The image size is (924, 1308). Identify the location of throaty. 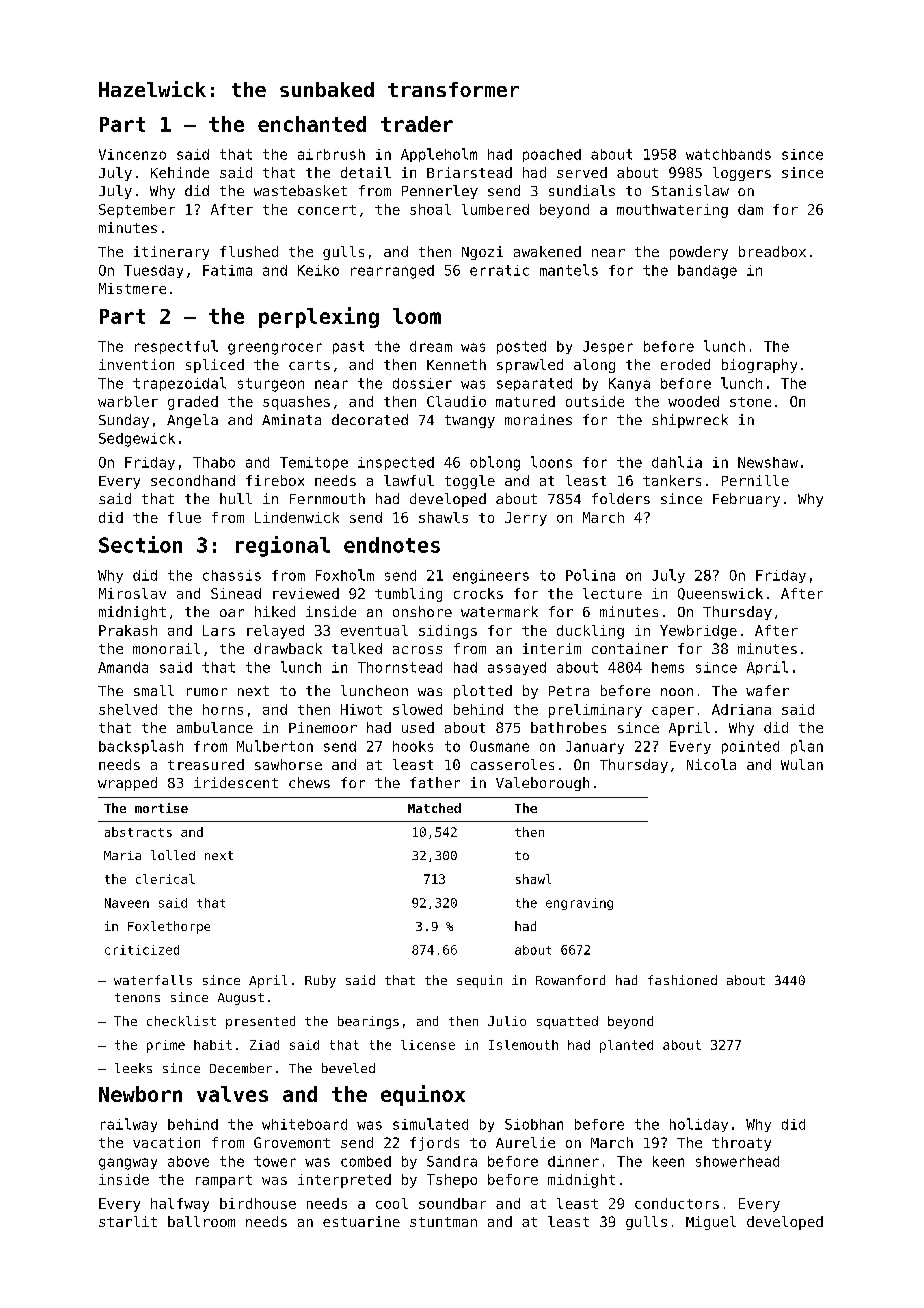
(741, 1144).
